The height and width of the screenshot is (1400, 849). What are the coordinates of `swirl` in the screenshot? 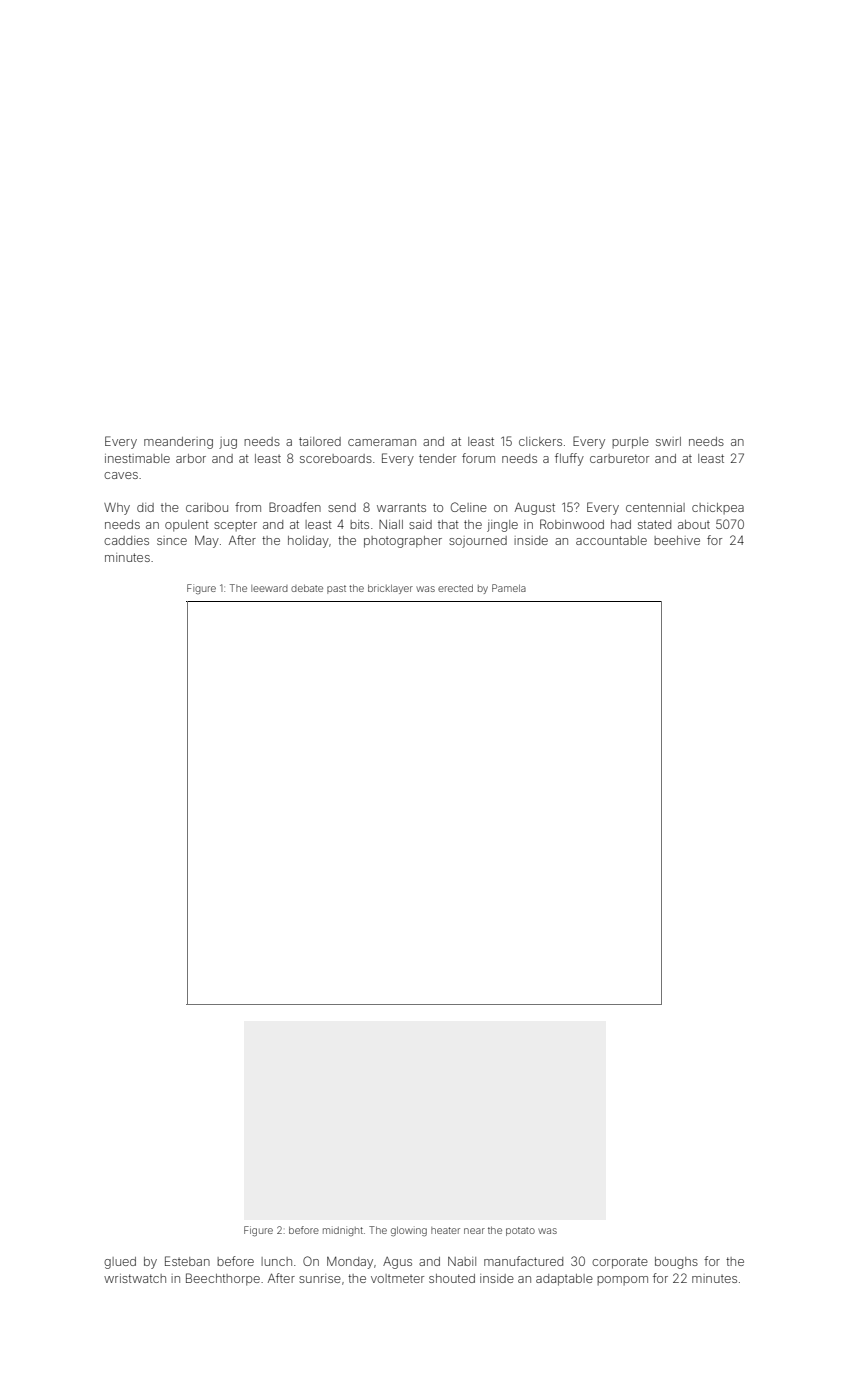 It's located at (668, 441).
